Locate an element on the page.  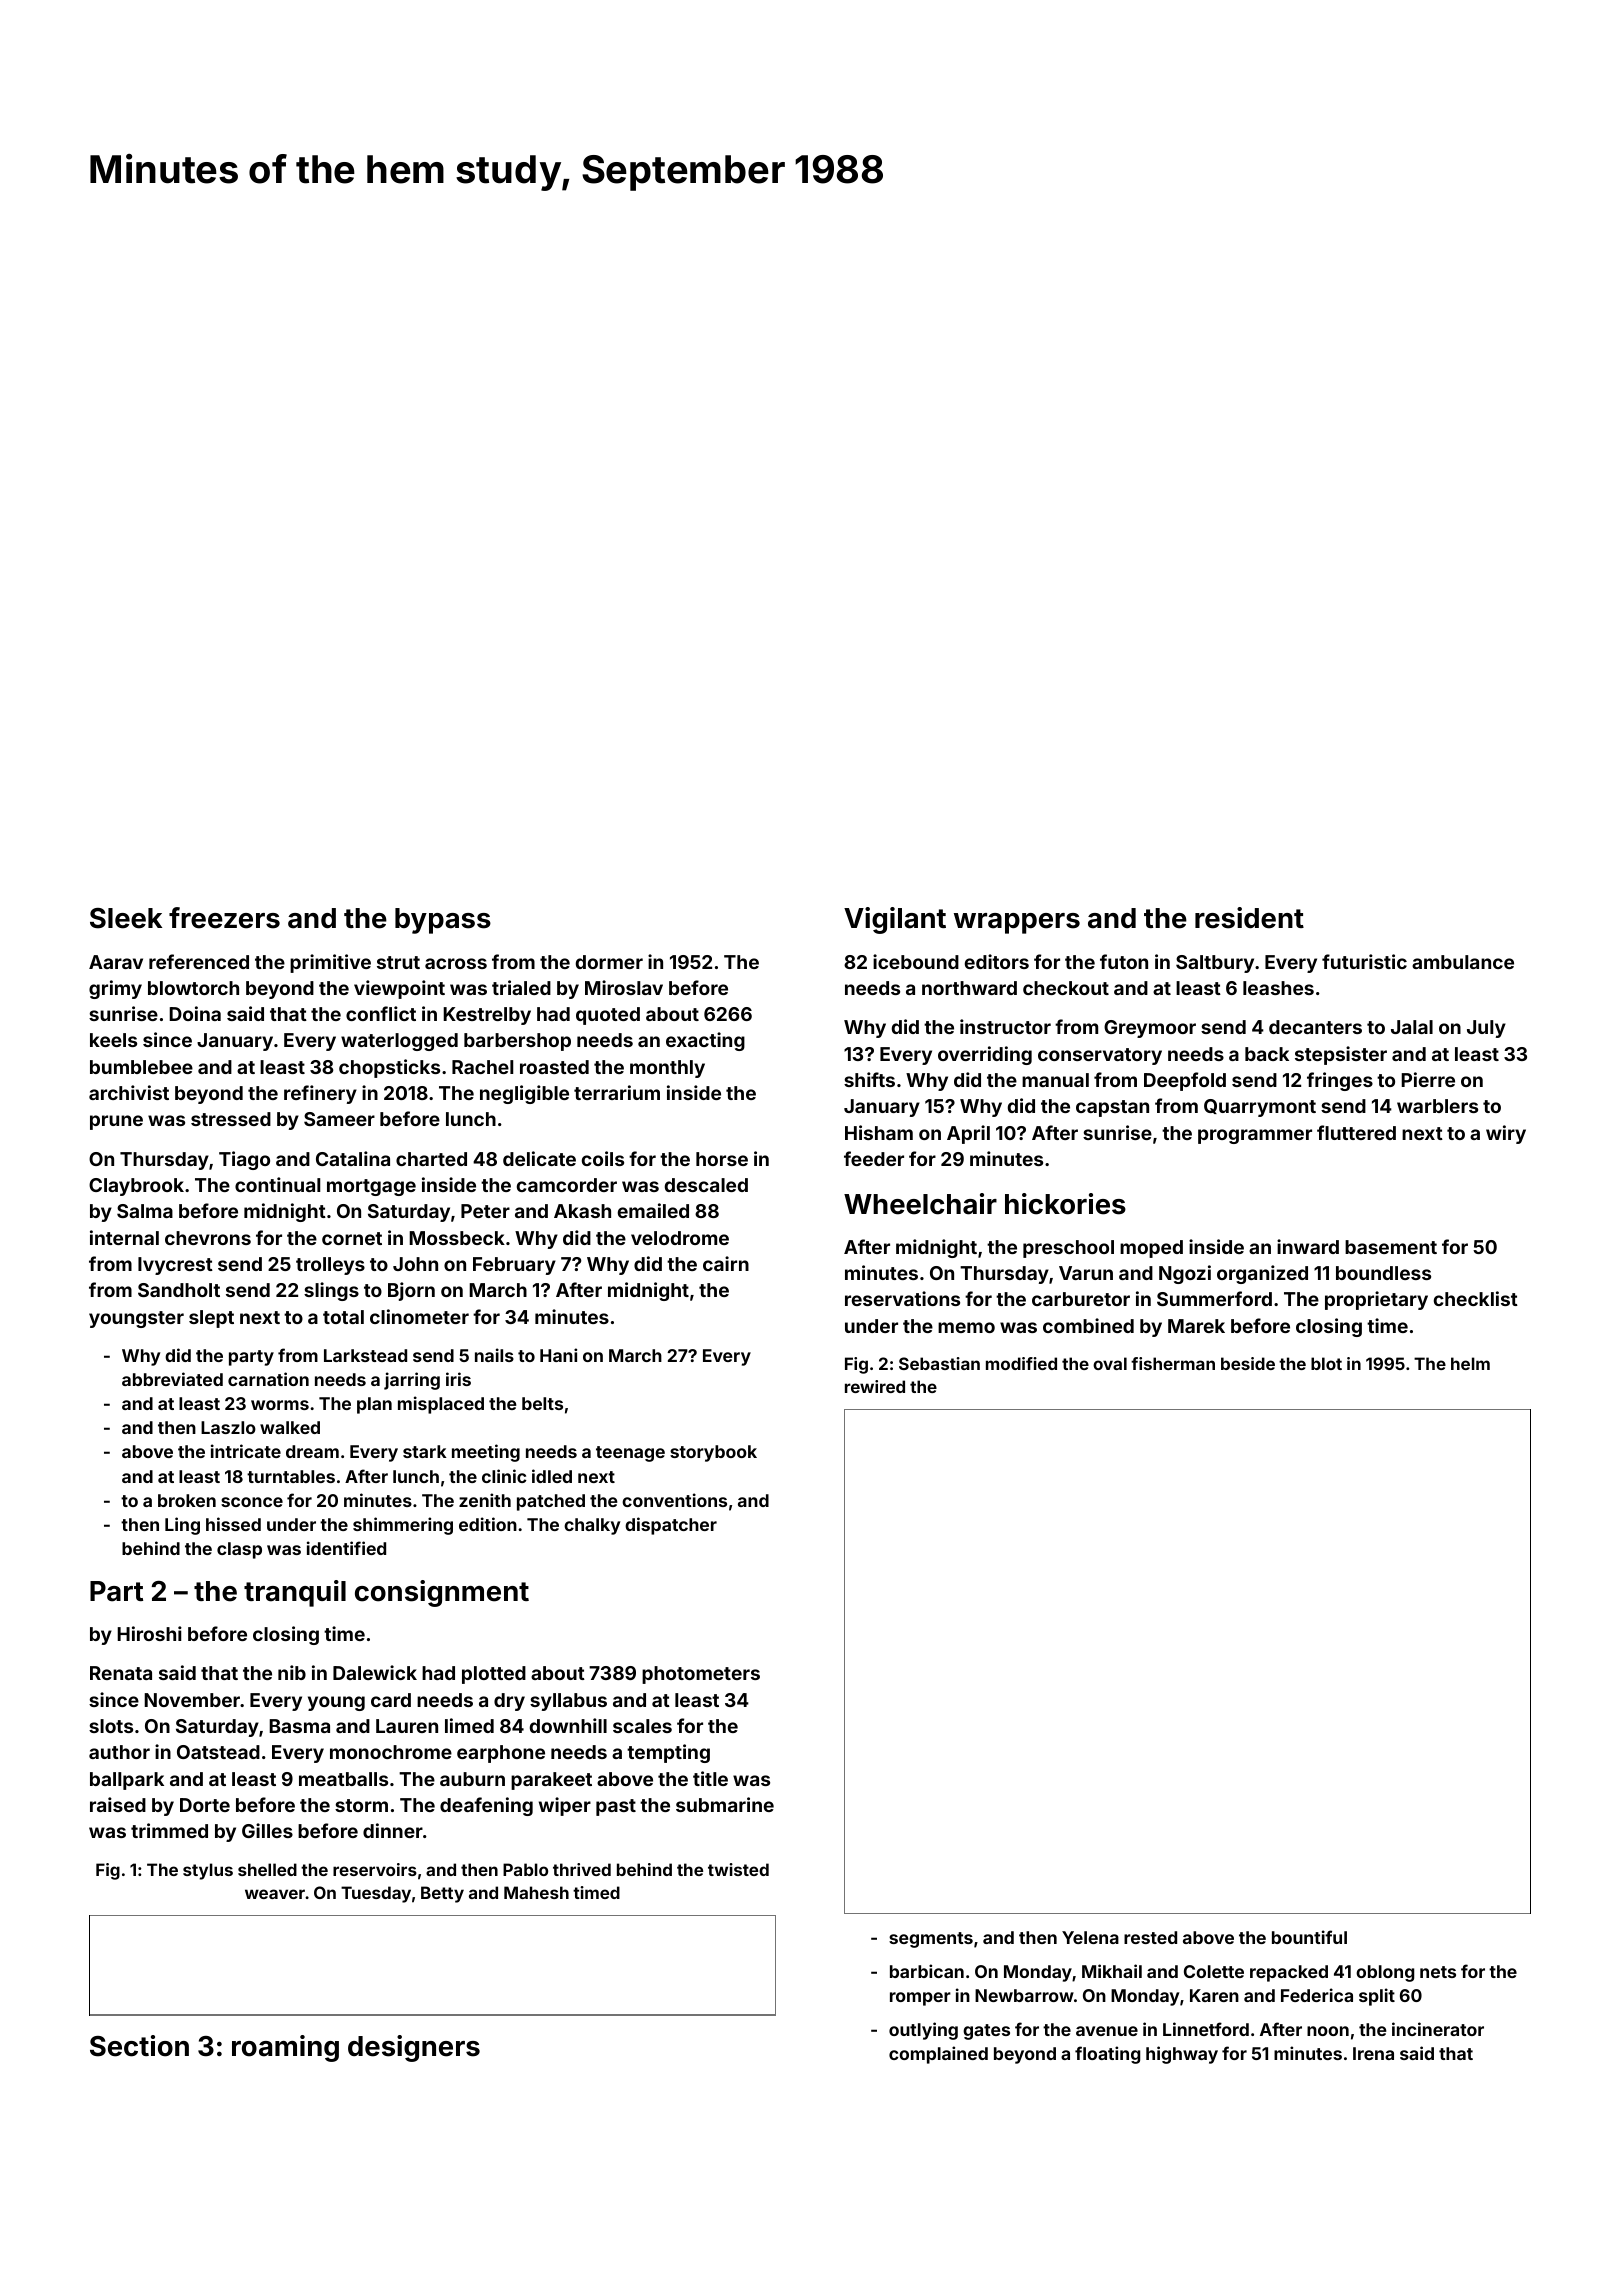
worms is located at coordinates (280, 1405).
